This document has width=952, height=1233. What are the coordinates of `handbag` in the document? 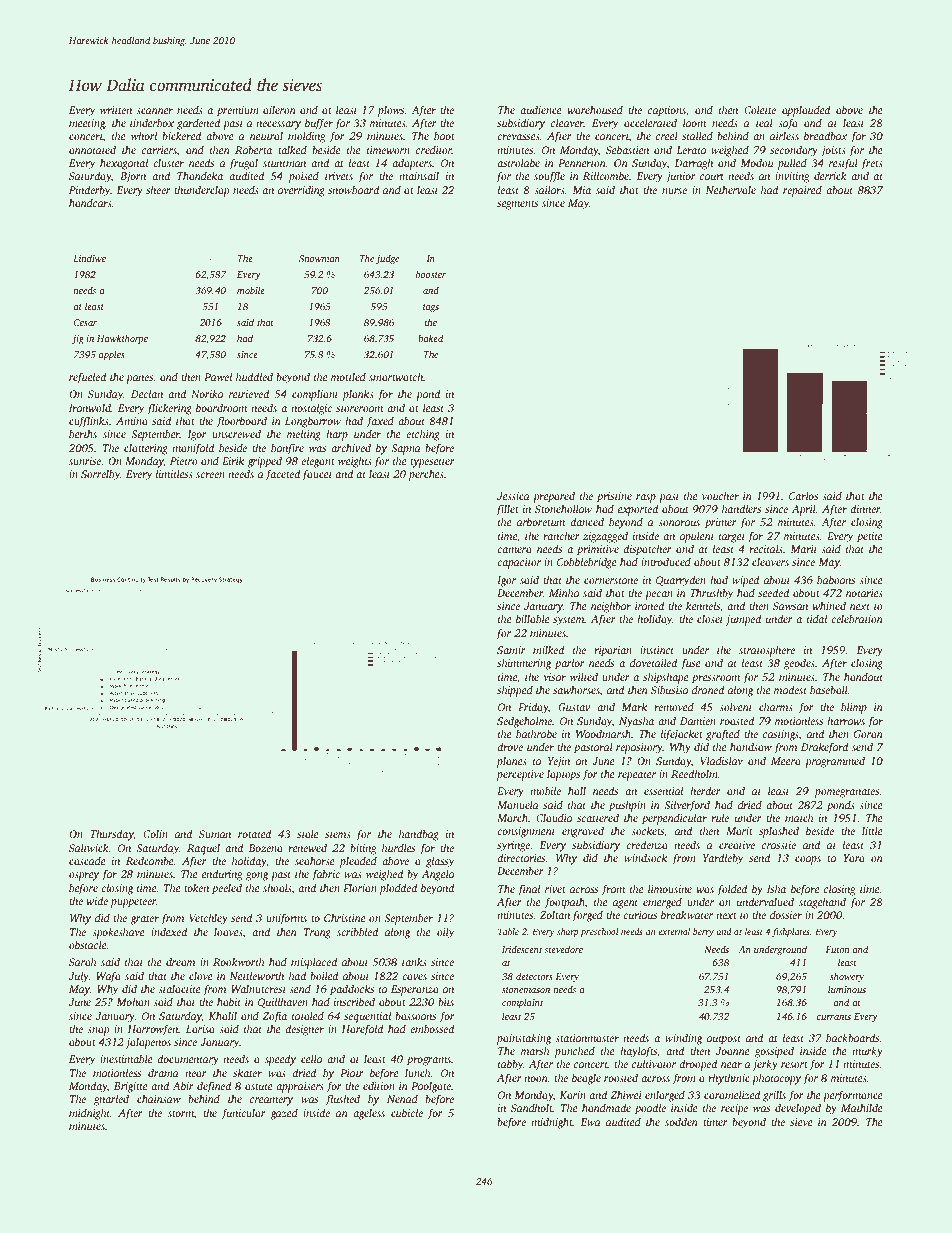 It's located at (419, 835).
